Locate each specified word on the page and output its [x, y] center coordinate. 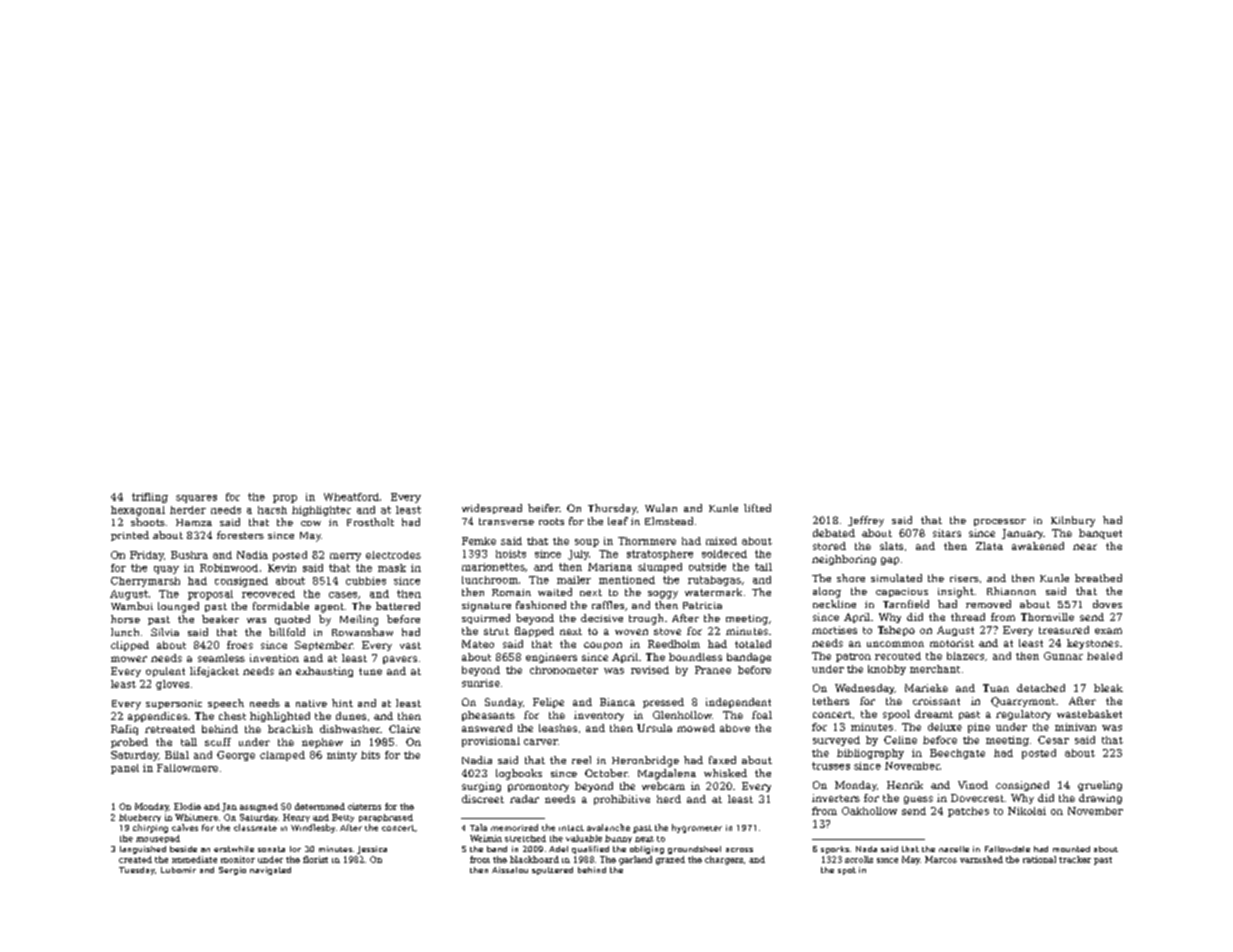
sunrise [481, 683]
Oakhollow [869, 811]
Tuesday [137, 871]
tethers [831, 701]
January [1023, 534]
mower [129, 659]
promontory [538, 787]
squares [196, 499]
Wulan [661, 508]
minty [342, 756]
